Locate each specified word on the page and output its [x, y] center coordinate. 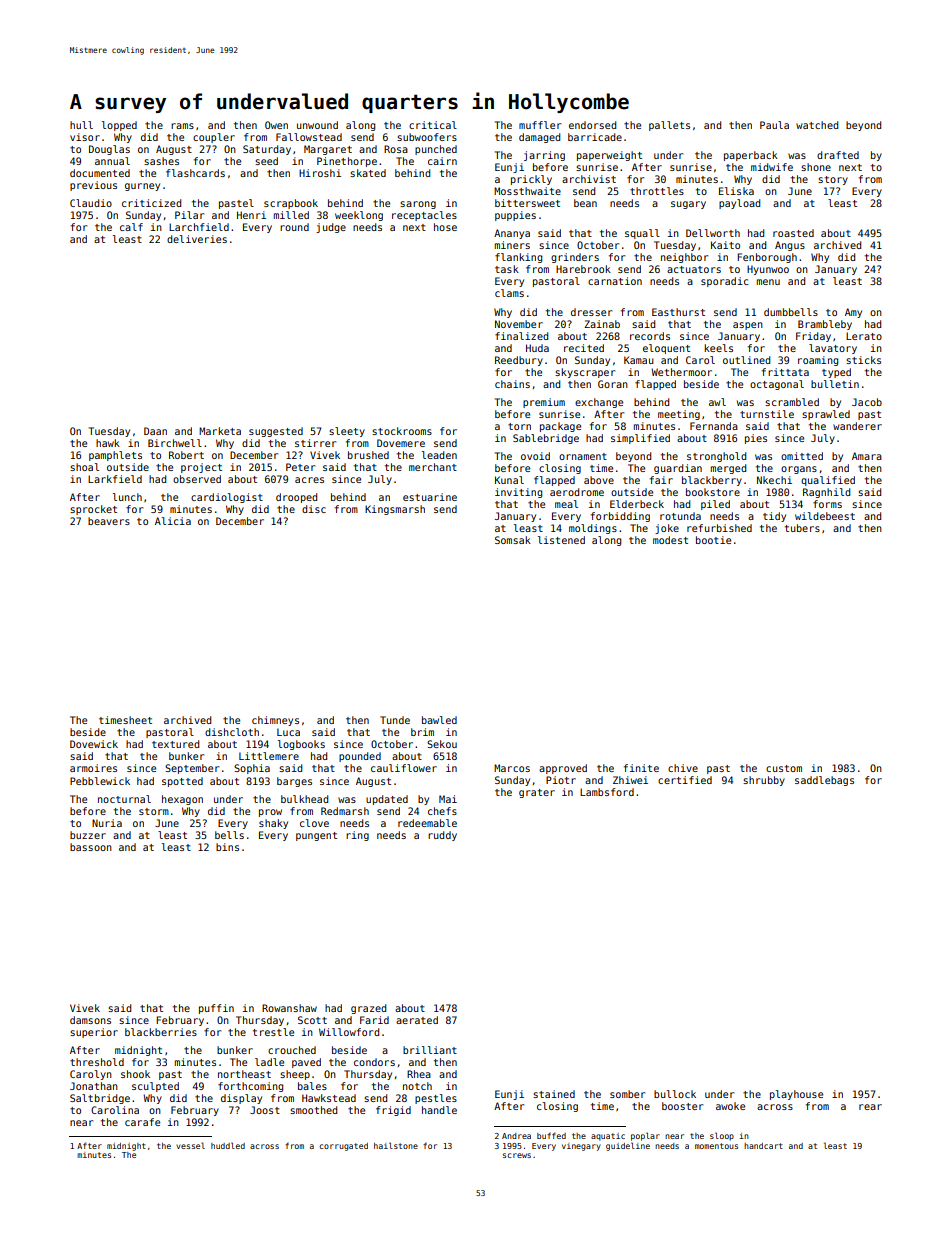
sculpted [155, 1087]
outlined [746, 360]
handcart [763, 1146]
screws [517, 1155]
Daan [155, 431]
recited [584, 348]
